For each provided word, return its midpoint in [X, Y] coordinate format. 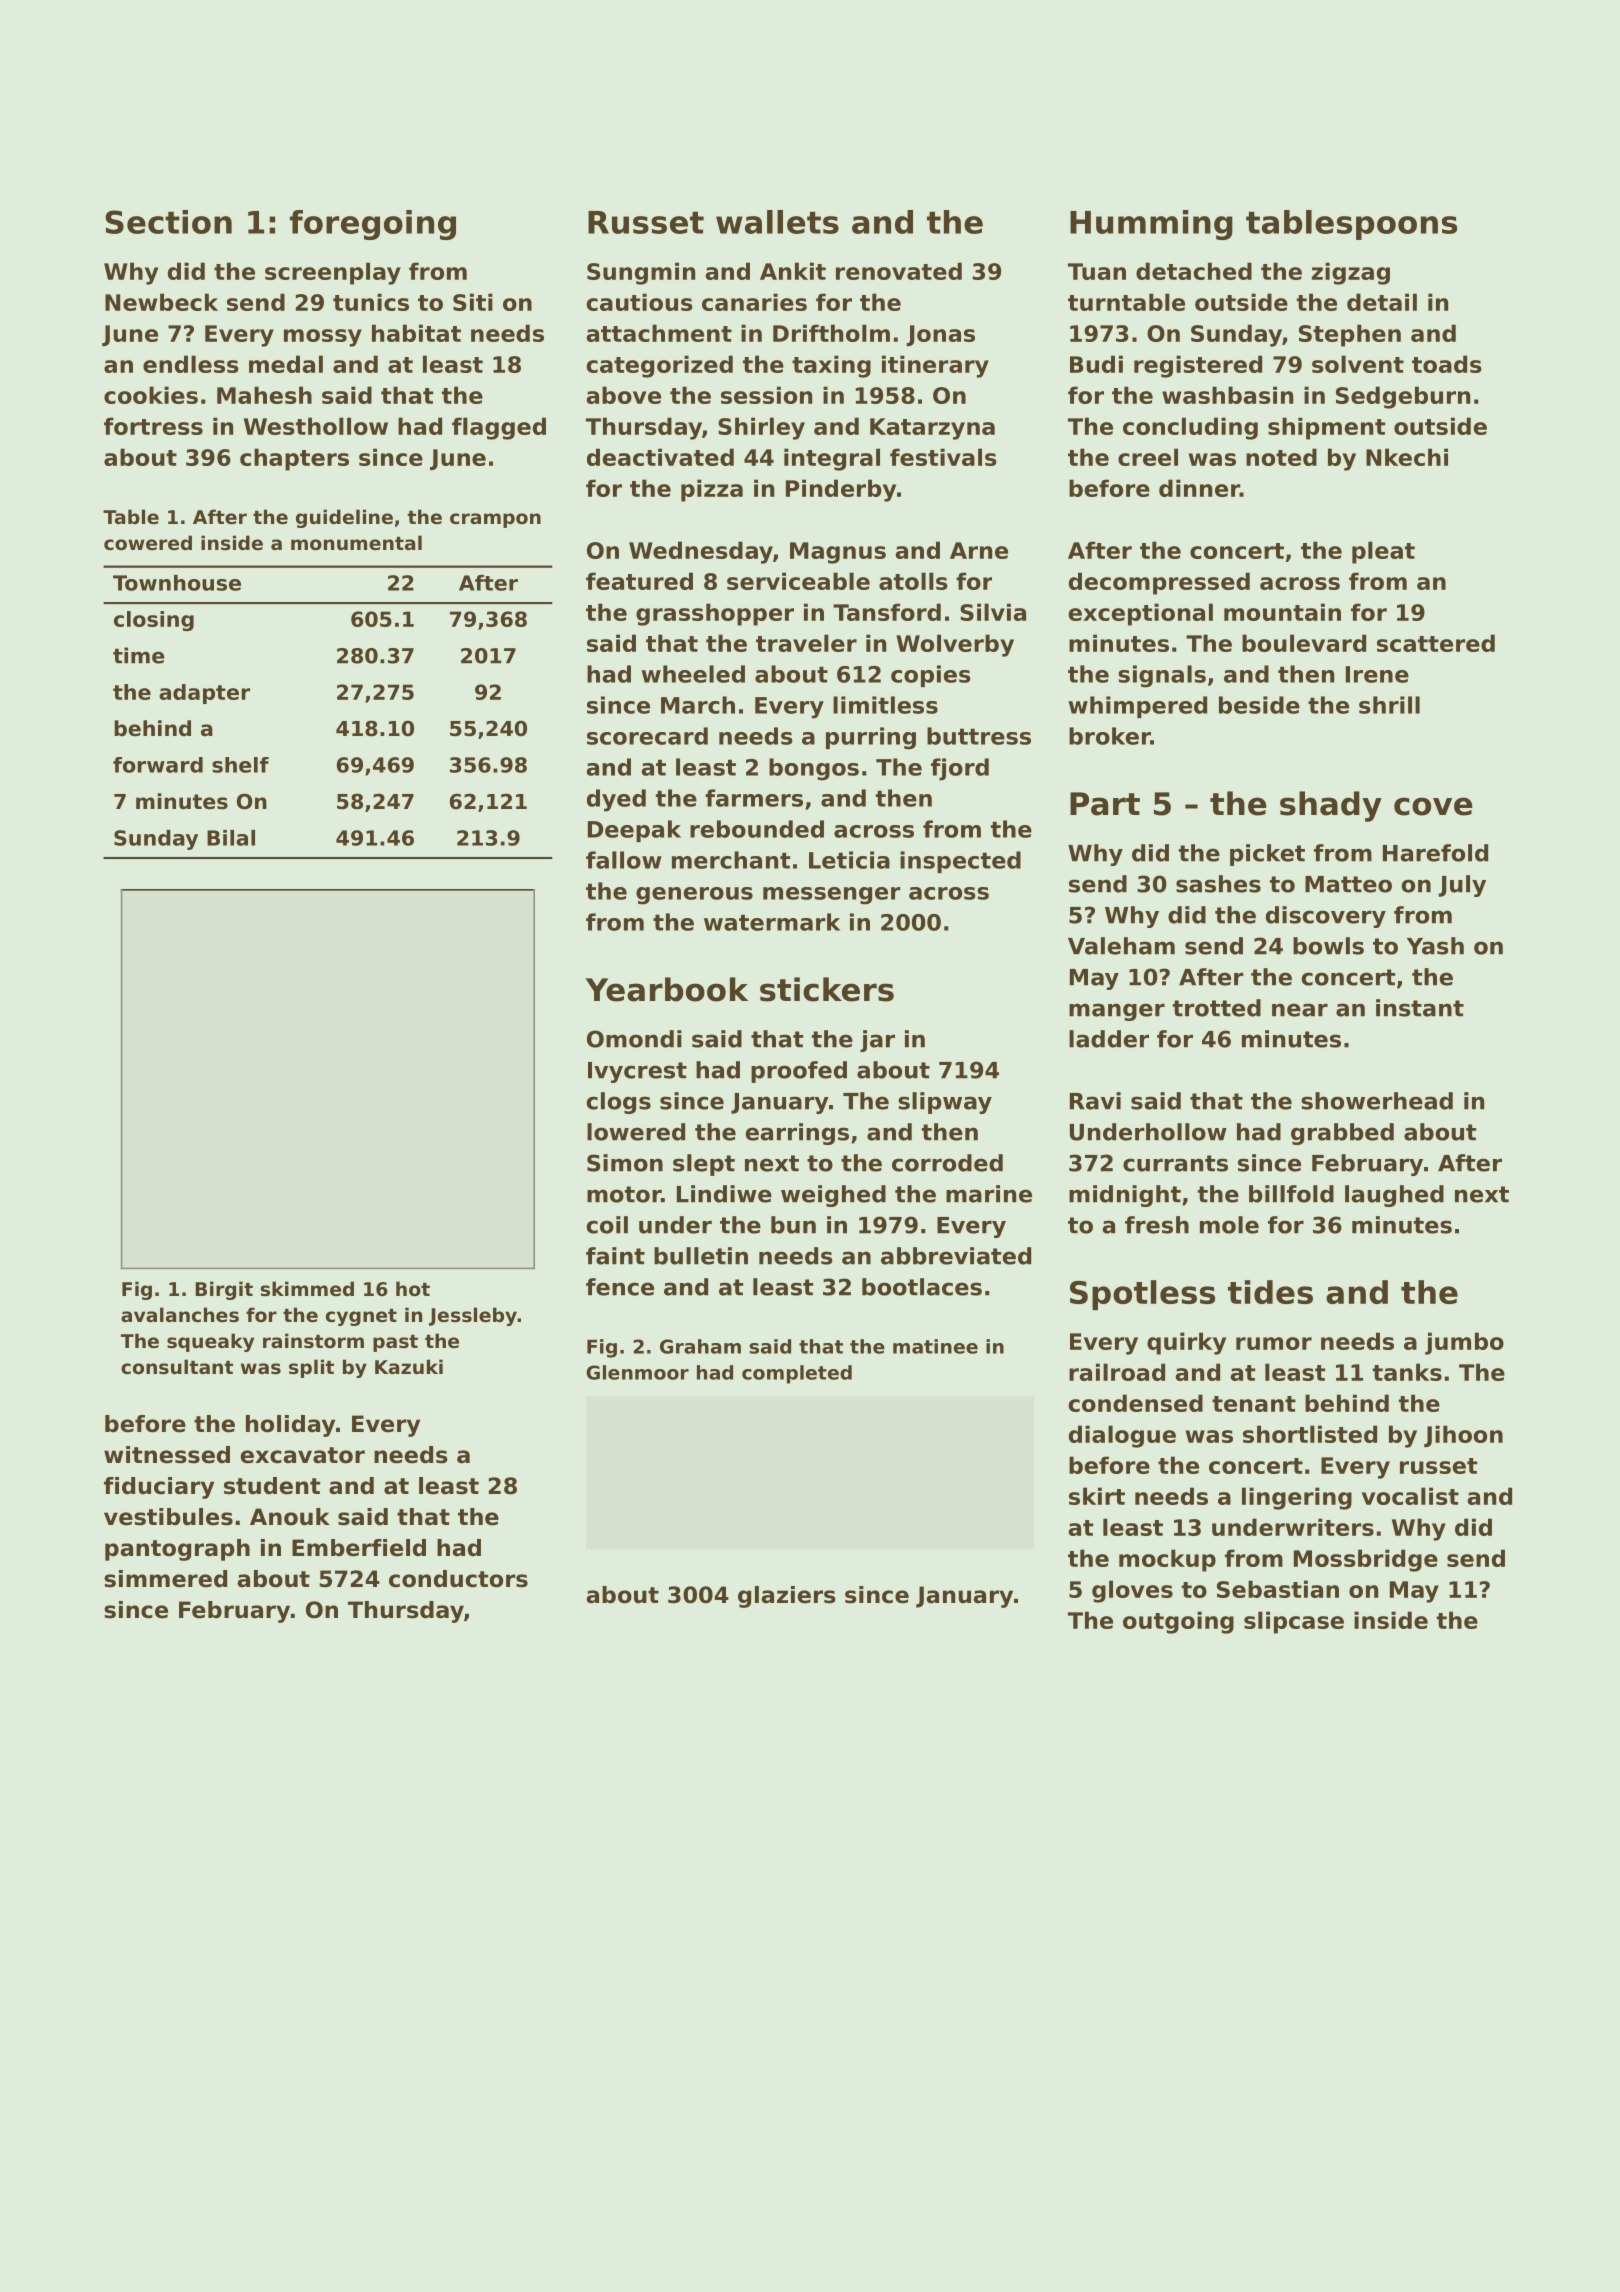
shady [1331, 806]
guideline [344, 518]
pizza [712, 490]
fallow [624, 860]
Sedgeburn [1403, 397]
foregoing [373, 225]
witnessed [167, 1455]
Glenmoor [637, 1372]
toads [1447, 364]
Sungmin [641, 273]
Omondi [634, 1039]
